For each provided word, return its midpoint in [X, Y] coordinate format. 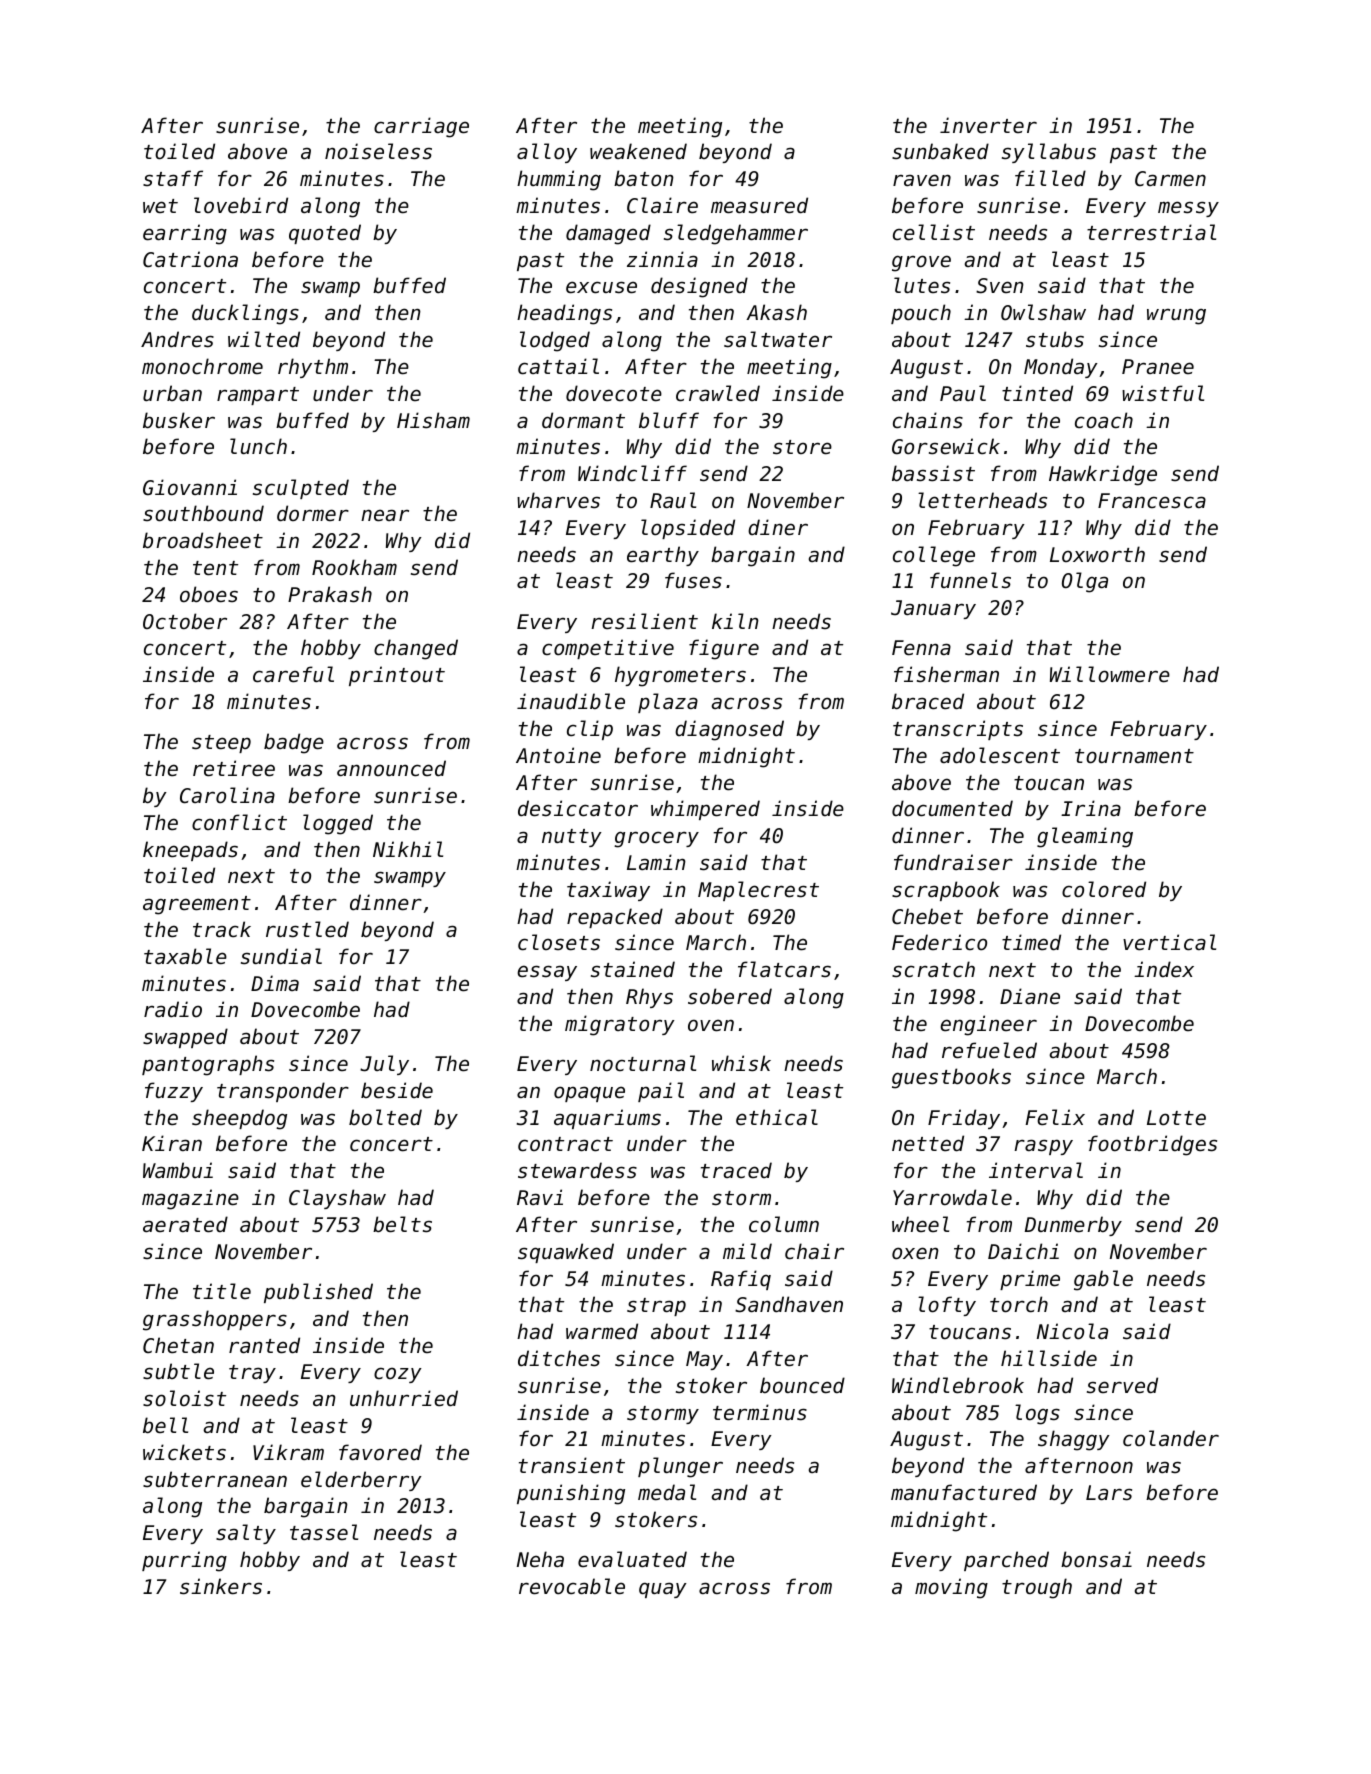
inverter [988, 125]
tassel [324, 1532]
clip [590, 730]
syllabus [1049, 153]
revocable [572, 1586]
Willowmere [1110, 674]
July [384, 1065]
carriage [421, 127]
